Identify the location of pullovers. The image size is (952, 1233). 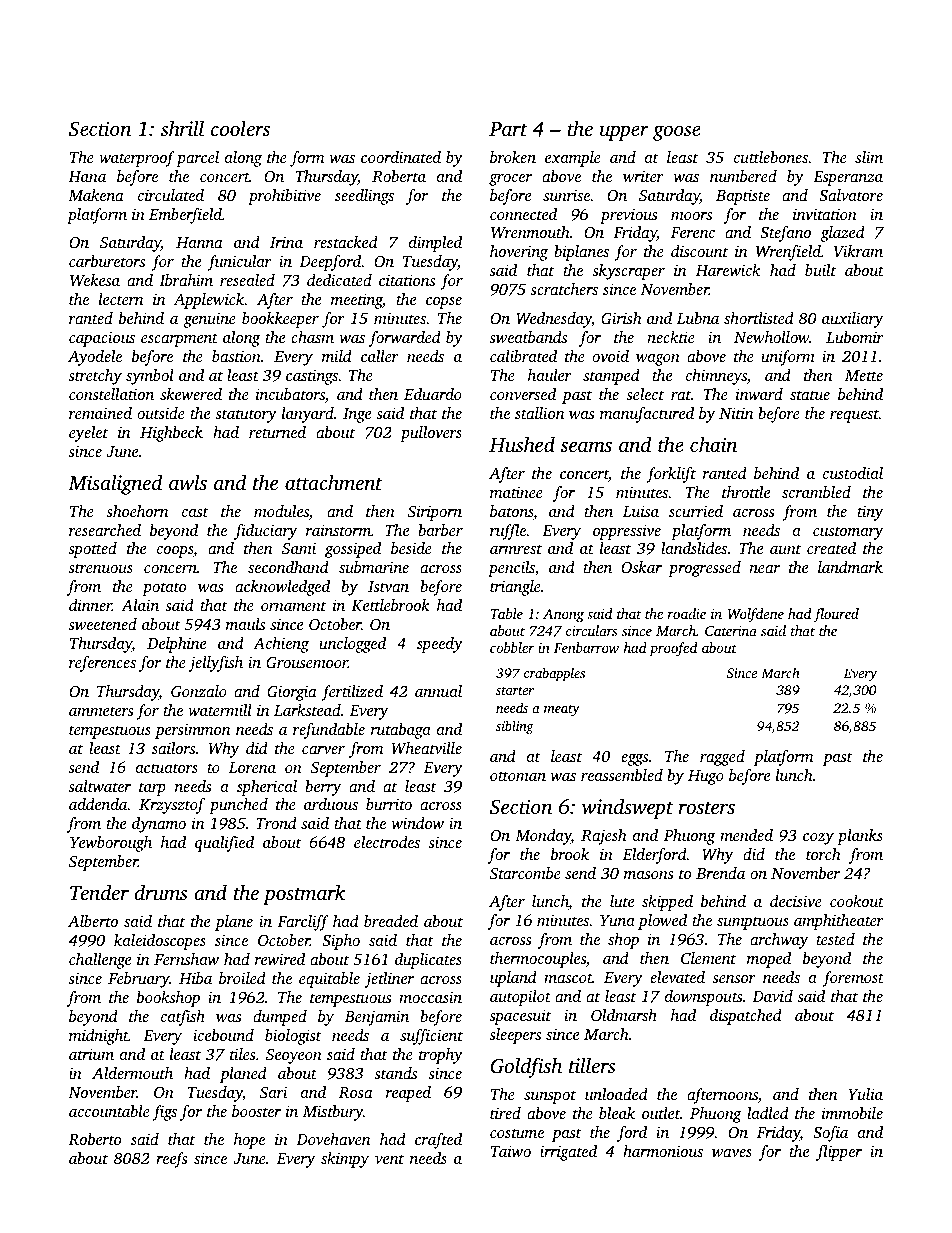
(431, 434).
